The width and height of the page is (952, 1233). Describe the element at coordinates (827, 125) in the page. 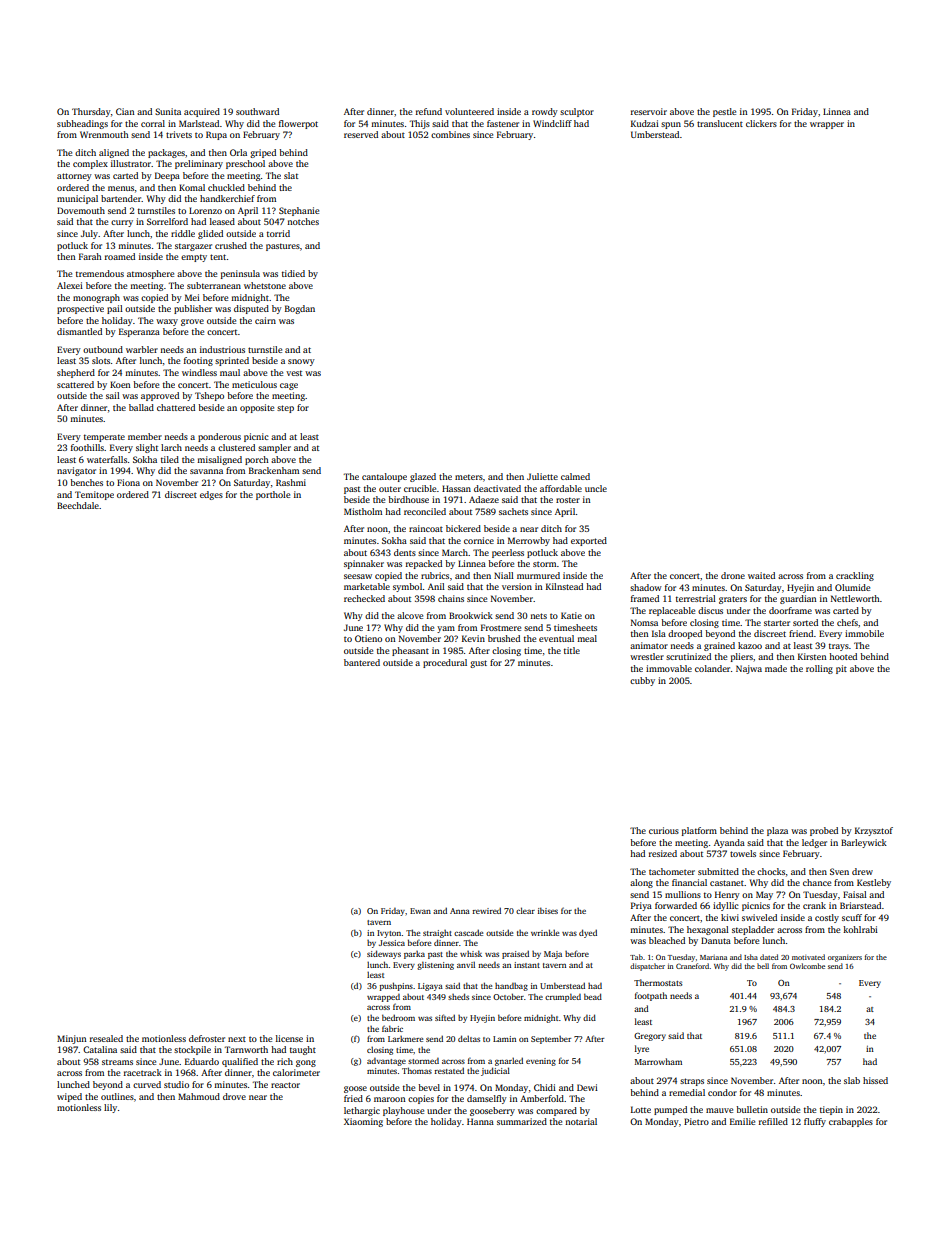

I see `wrapper` at that location.
